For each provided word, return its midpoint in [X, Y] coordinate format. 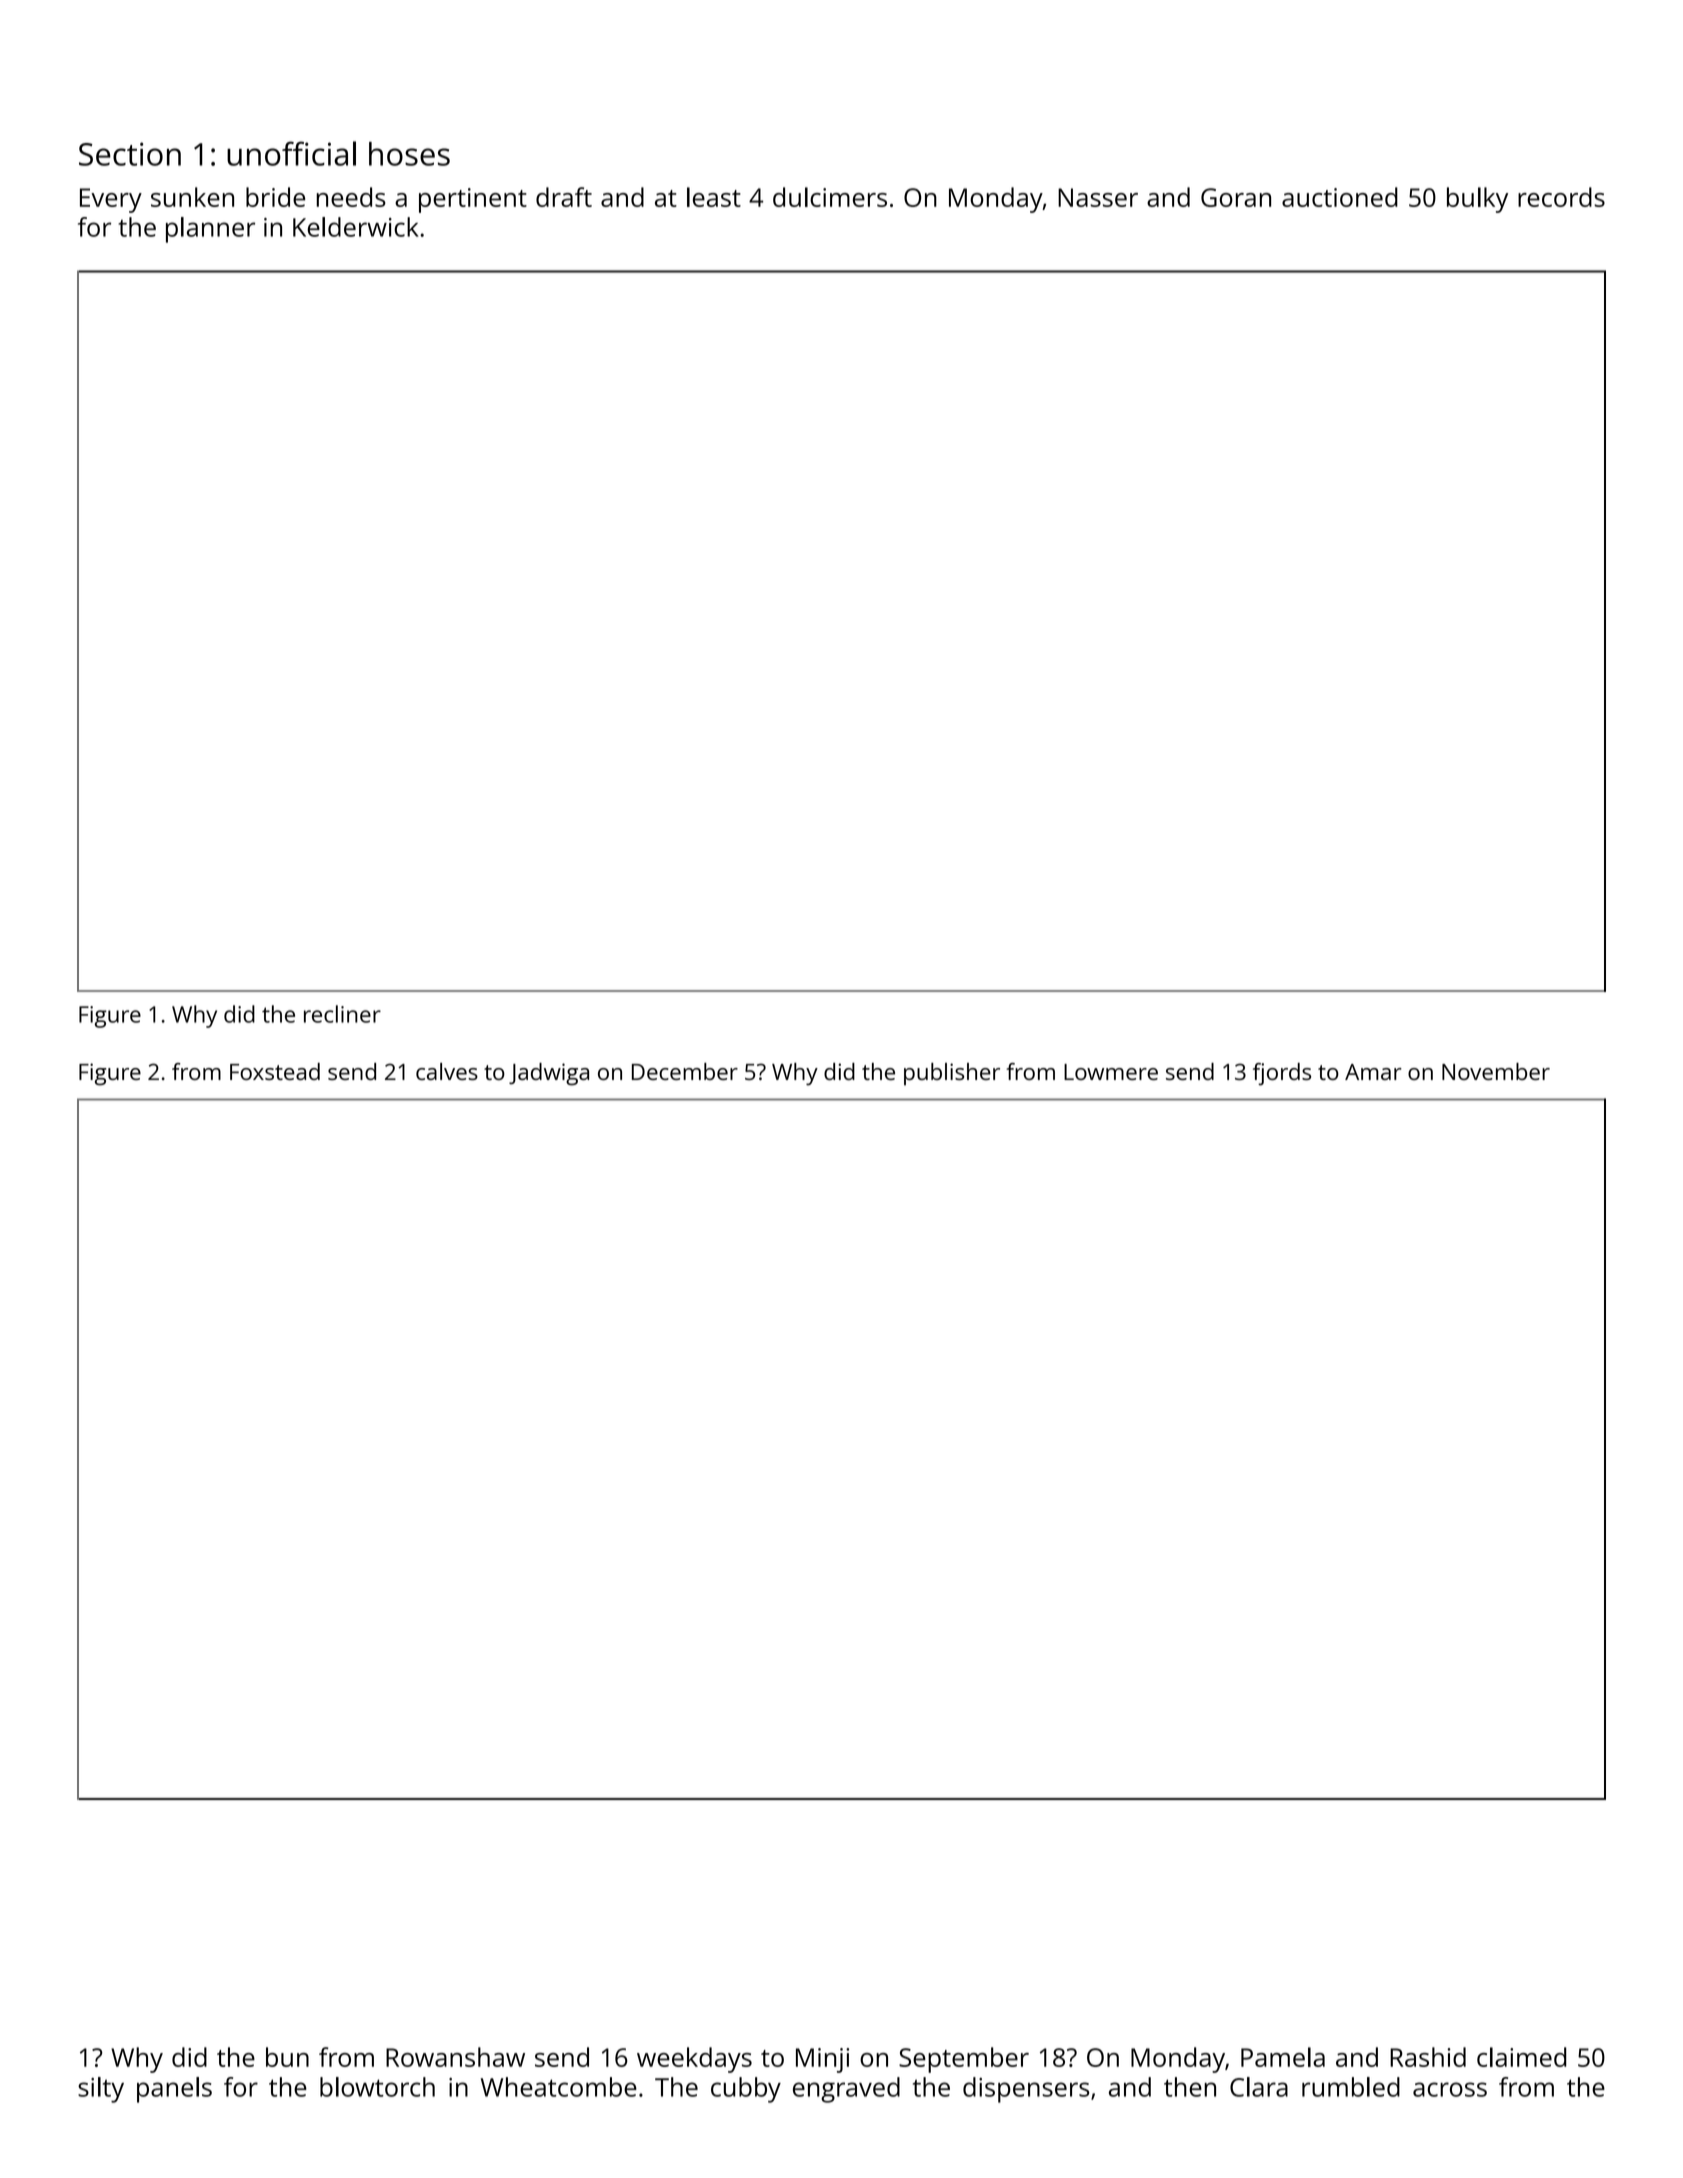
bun [287, 2057]
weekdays [694, 2060]
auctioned [1340, 197]
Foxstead [275, 1071]
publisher [952, 1074]
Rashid [1428, 2057]
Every [111, 200]
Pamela [1283, 2057]
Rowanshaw [455, 2057]
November [1496, 1071]
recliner [342, 1014]
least [714, 197]
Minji [822, 2060]
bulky [1477, 200]
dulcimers [830, 197]
